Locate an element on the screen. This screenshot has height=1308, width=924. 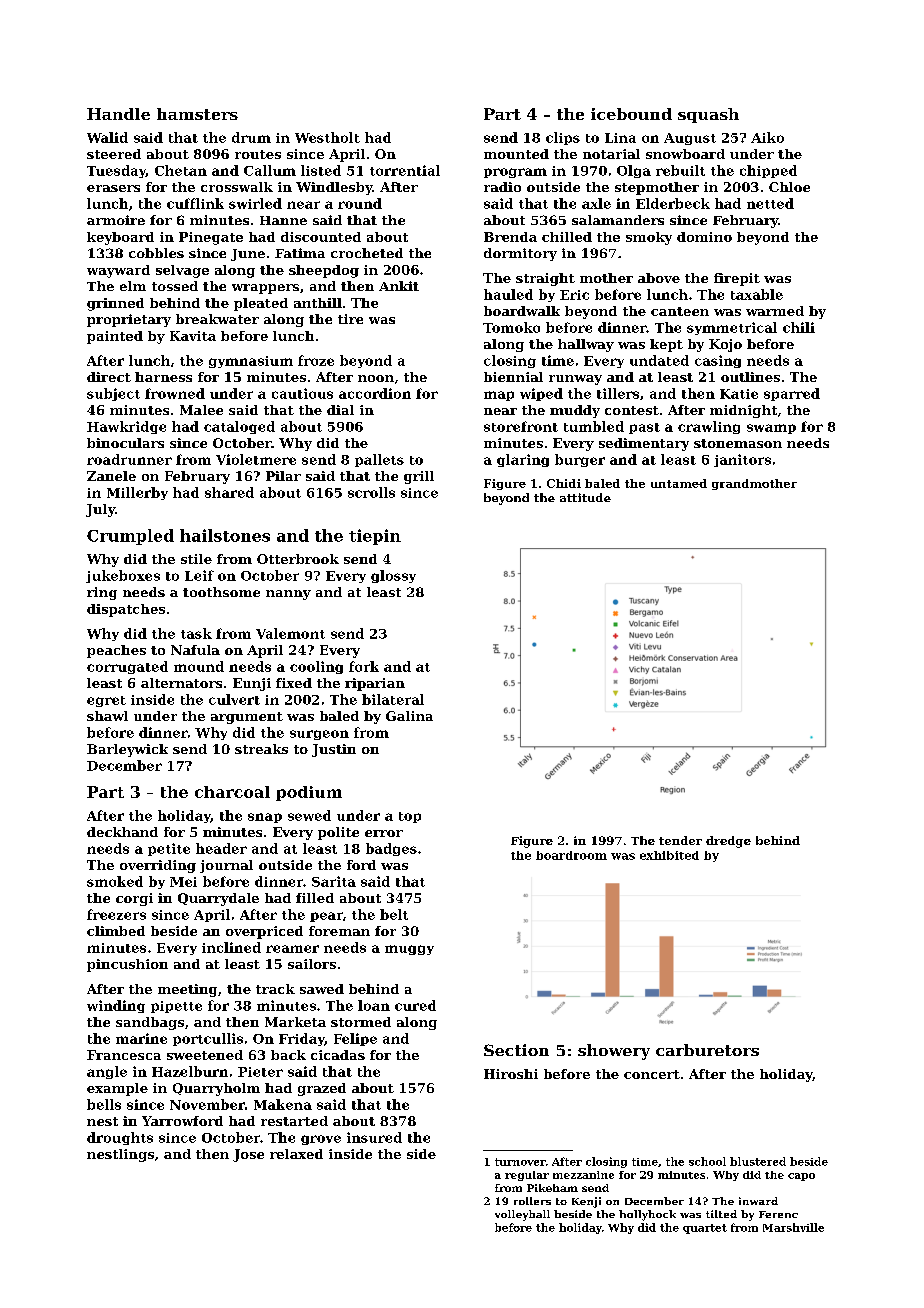
janitors is located at coordinates (742, 460).
